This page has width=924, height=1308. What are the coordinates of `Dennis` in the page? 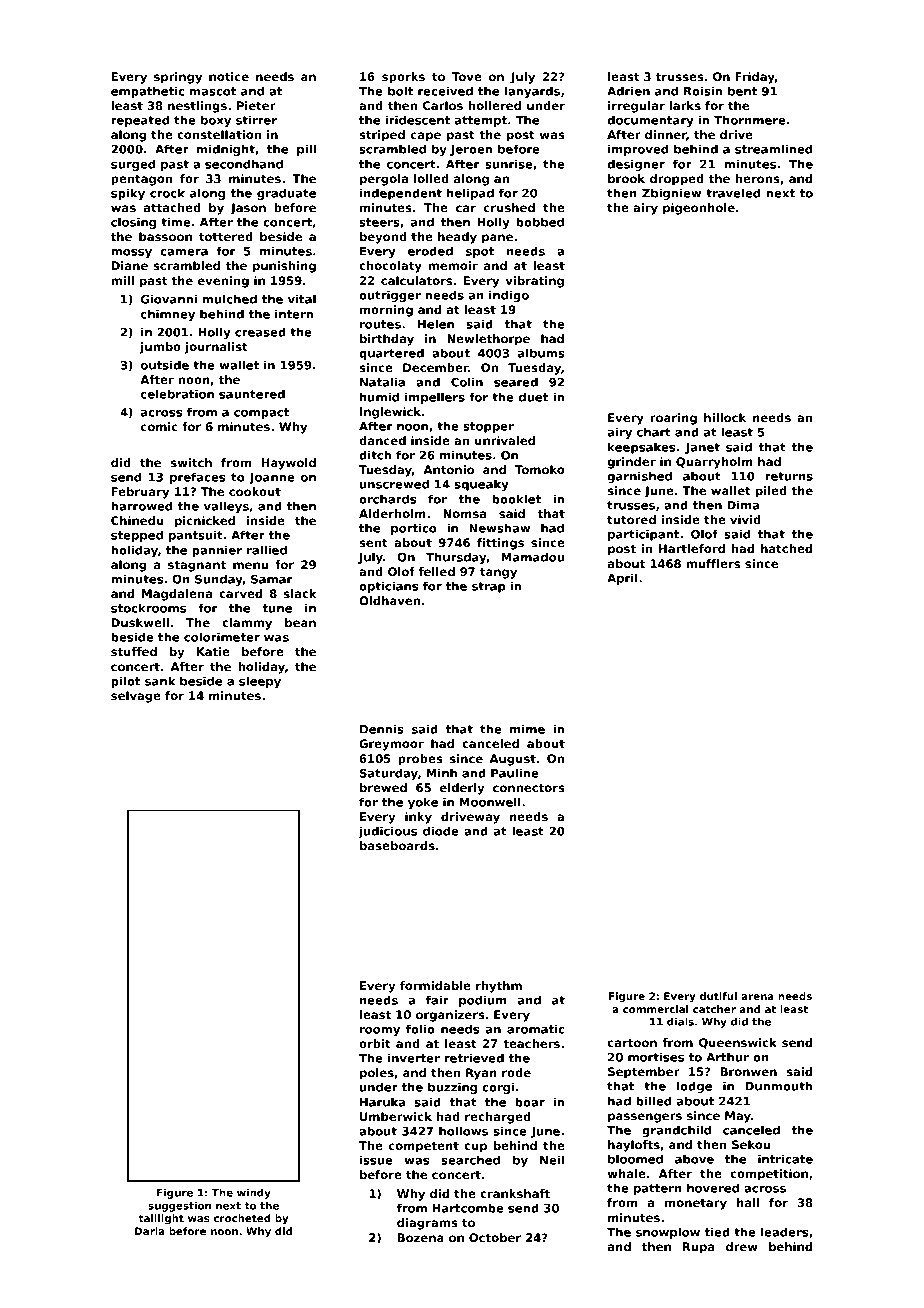 It's located at (382, 729).
